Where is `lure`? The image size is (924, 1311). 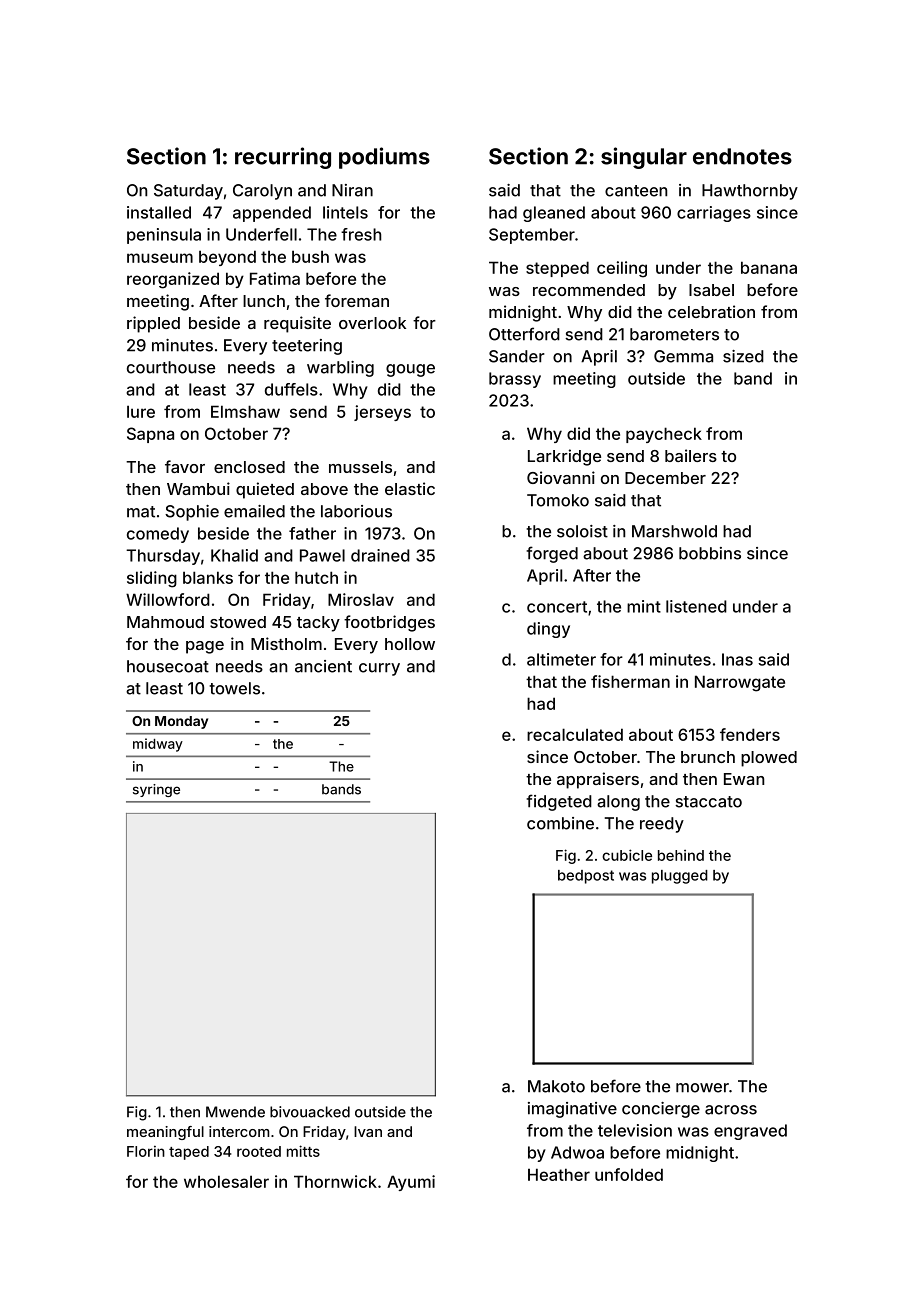 lure is located at coordinates (141, 411).
